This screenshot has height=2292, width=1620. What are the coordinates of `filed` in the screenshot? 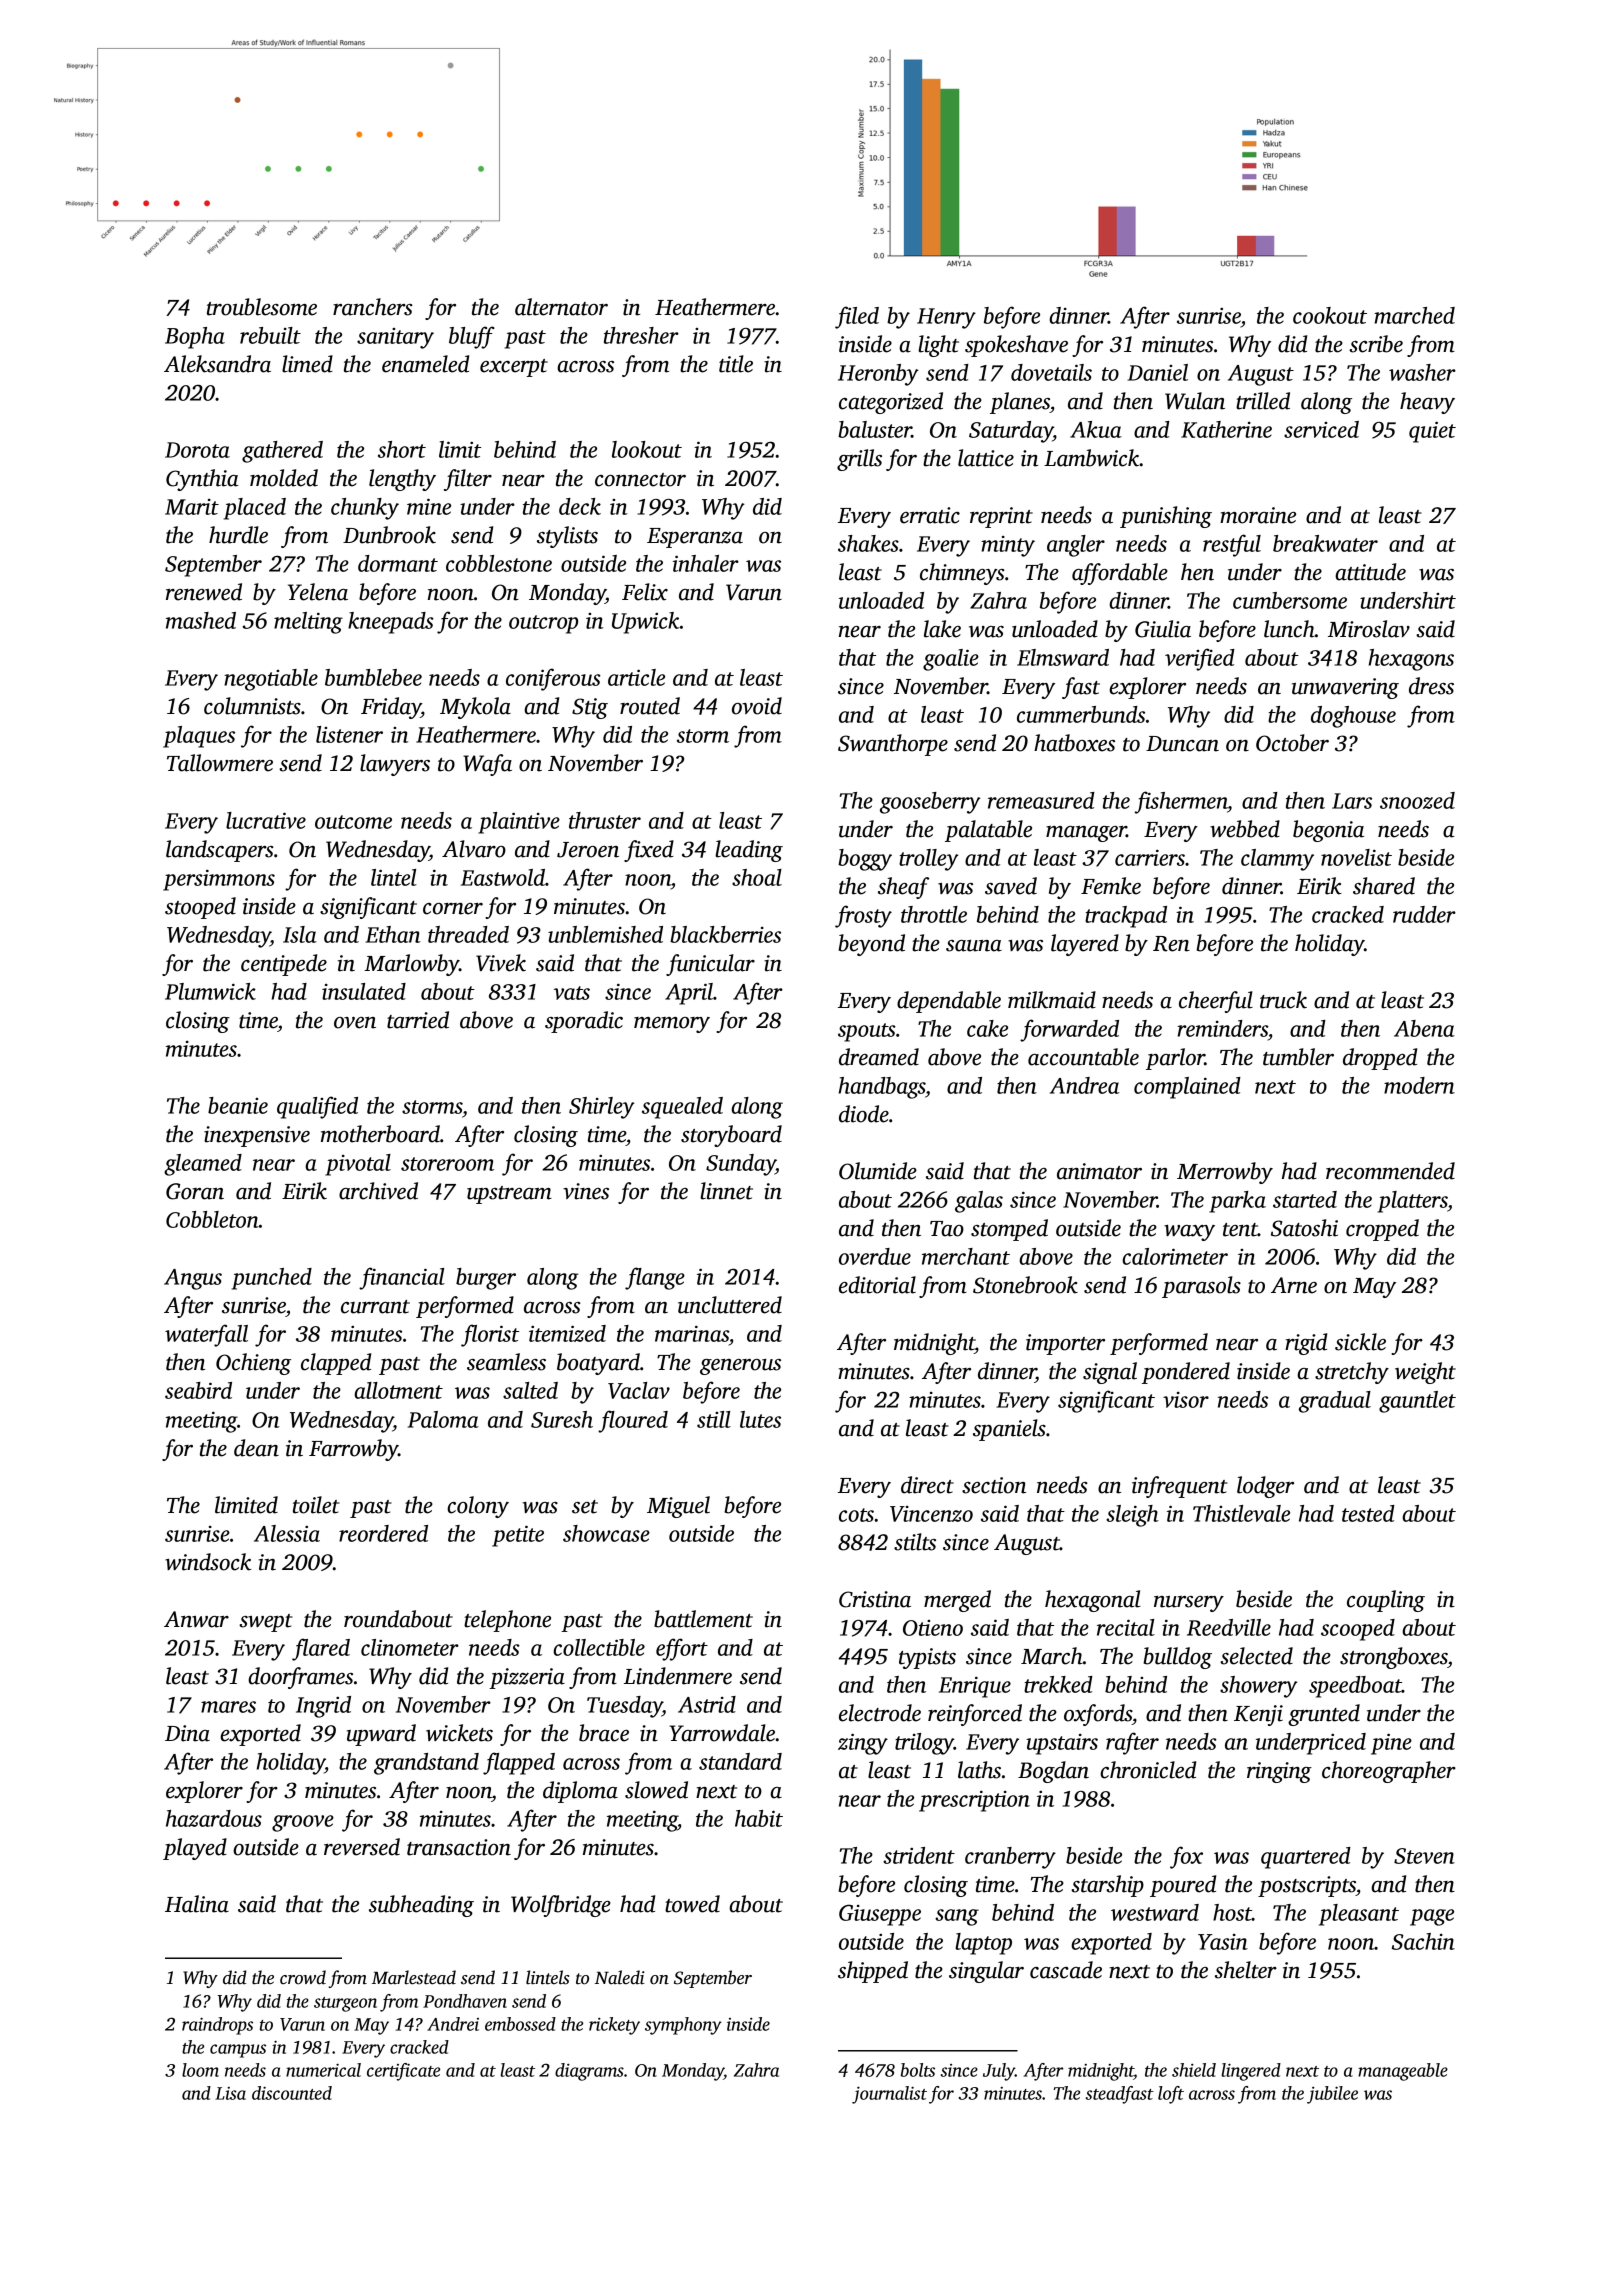 It's located at (857, 317).
